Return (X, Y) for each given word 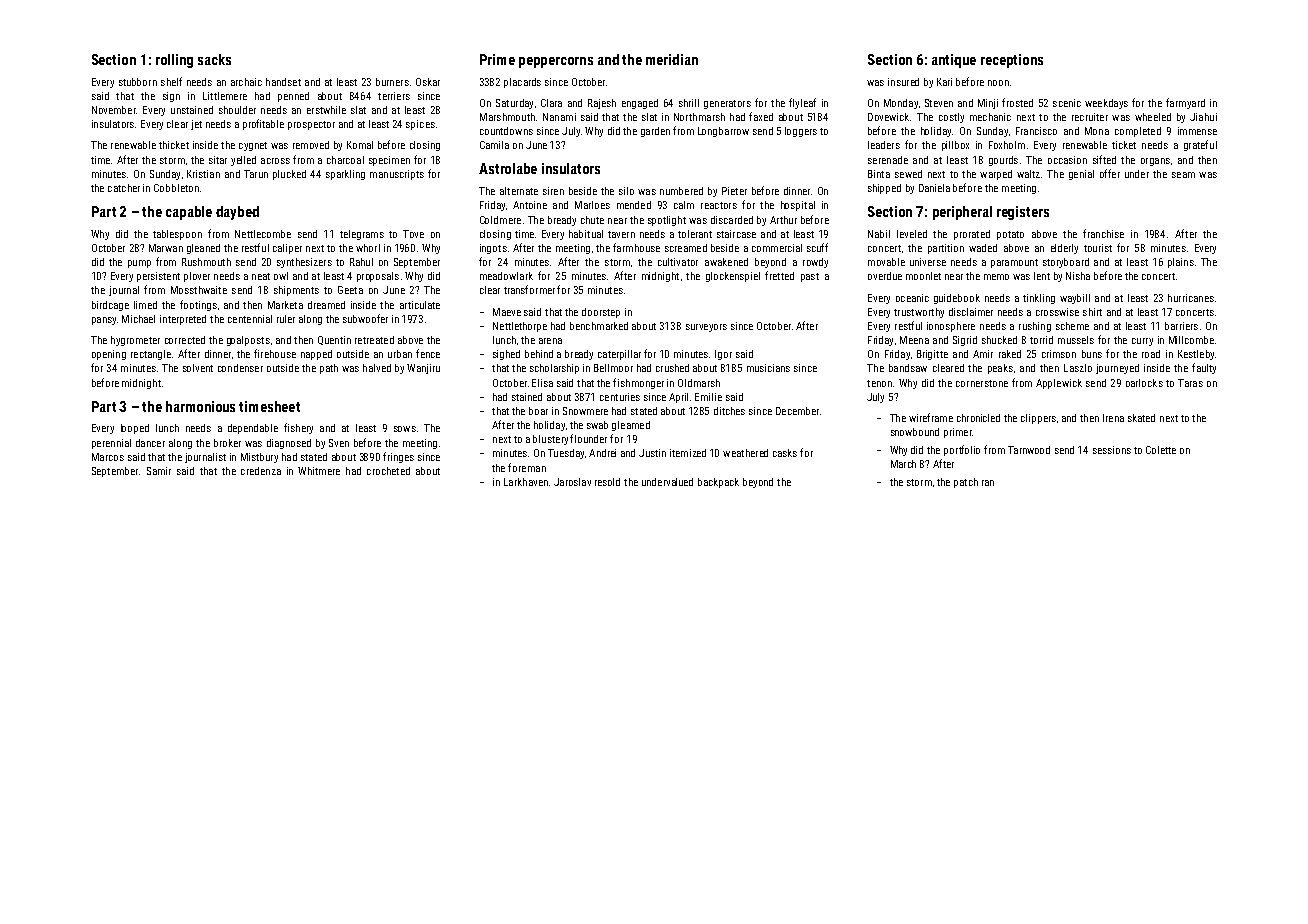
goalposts (248, 341)
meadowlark (506, 276)
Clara (551, 103)
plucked (289, 175)
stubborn (138, 82)
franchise (1103, 233)
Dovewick (888, 117)
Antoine (530, 205)
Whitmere (319, 471)
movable (886, 262)
